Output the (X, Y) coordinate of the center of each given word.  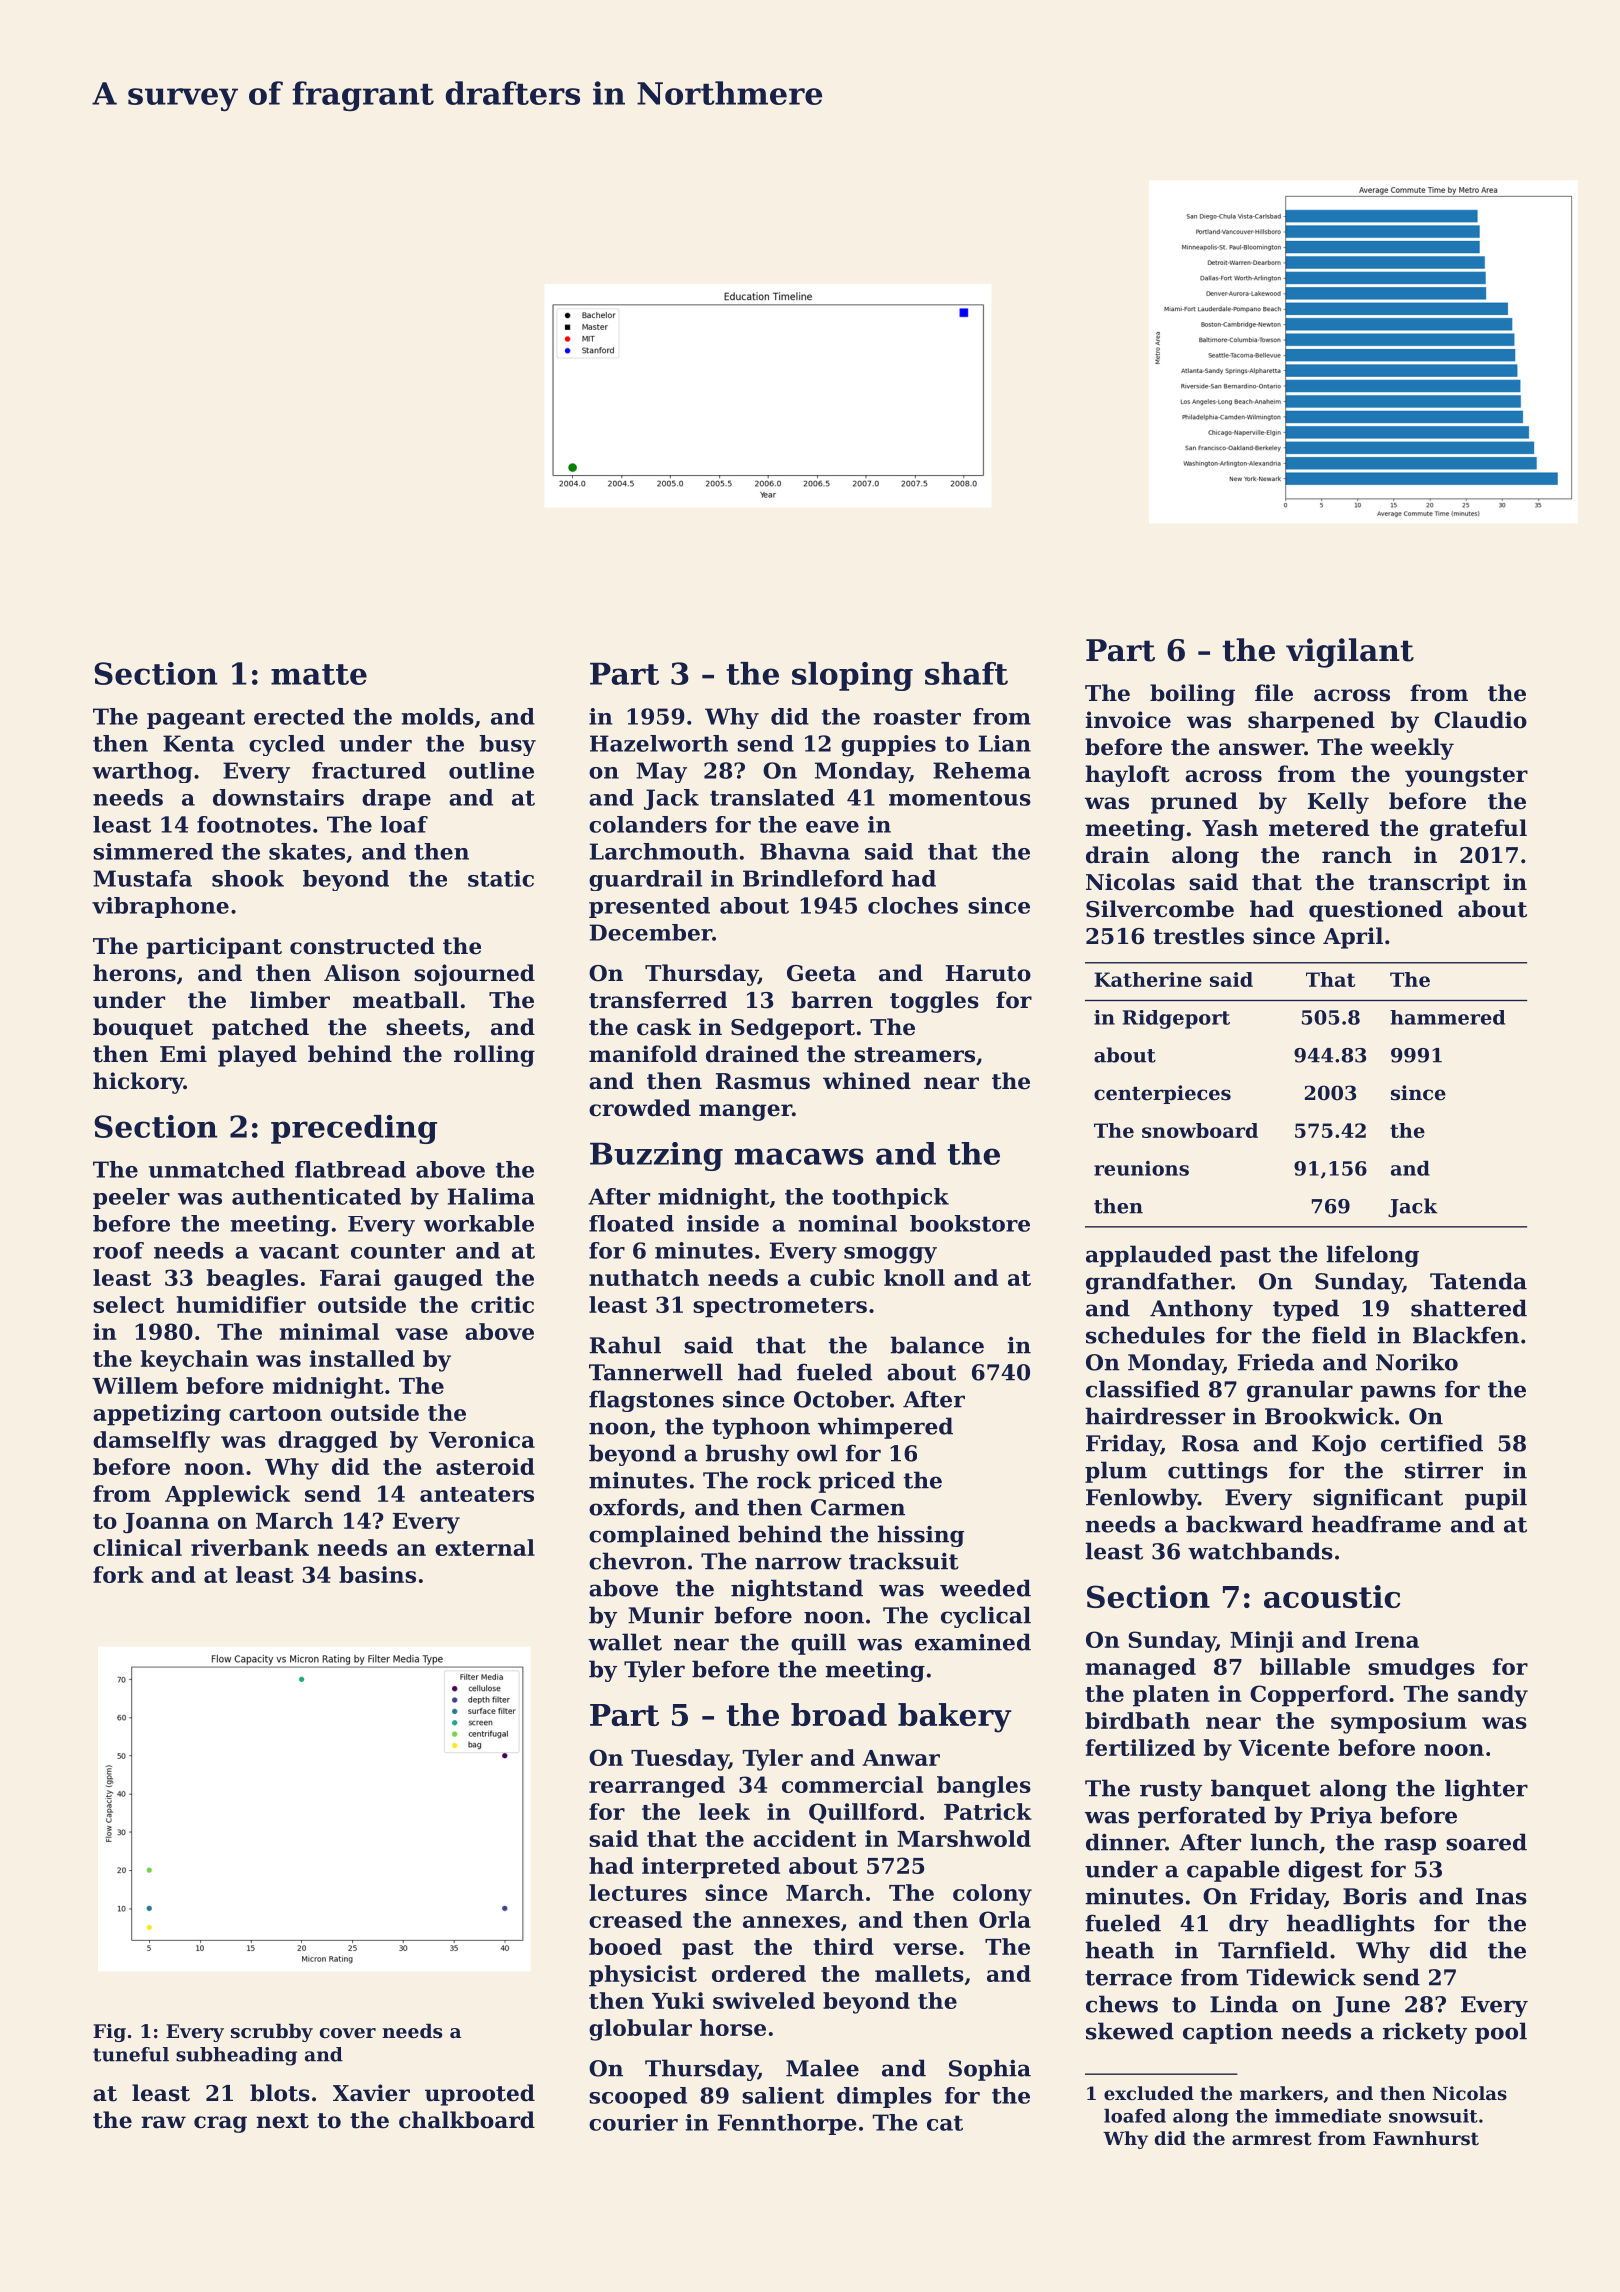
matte (319, 674)
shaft (966, 673)
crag (220, 2124)
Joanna (166, 1523)
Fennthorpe (787, 2124)
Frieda (1276, 1362)
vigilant (1350, 653)
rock (784, 1480)
